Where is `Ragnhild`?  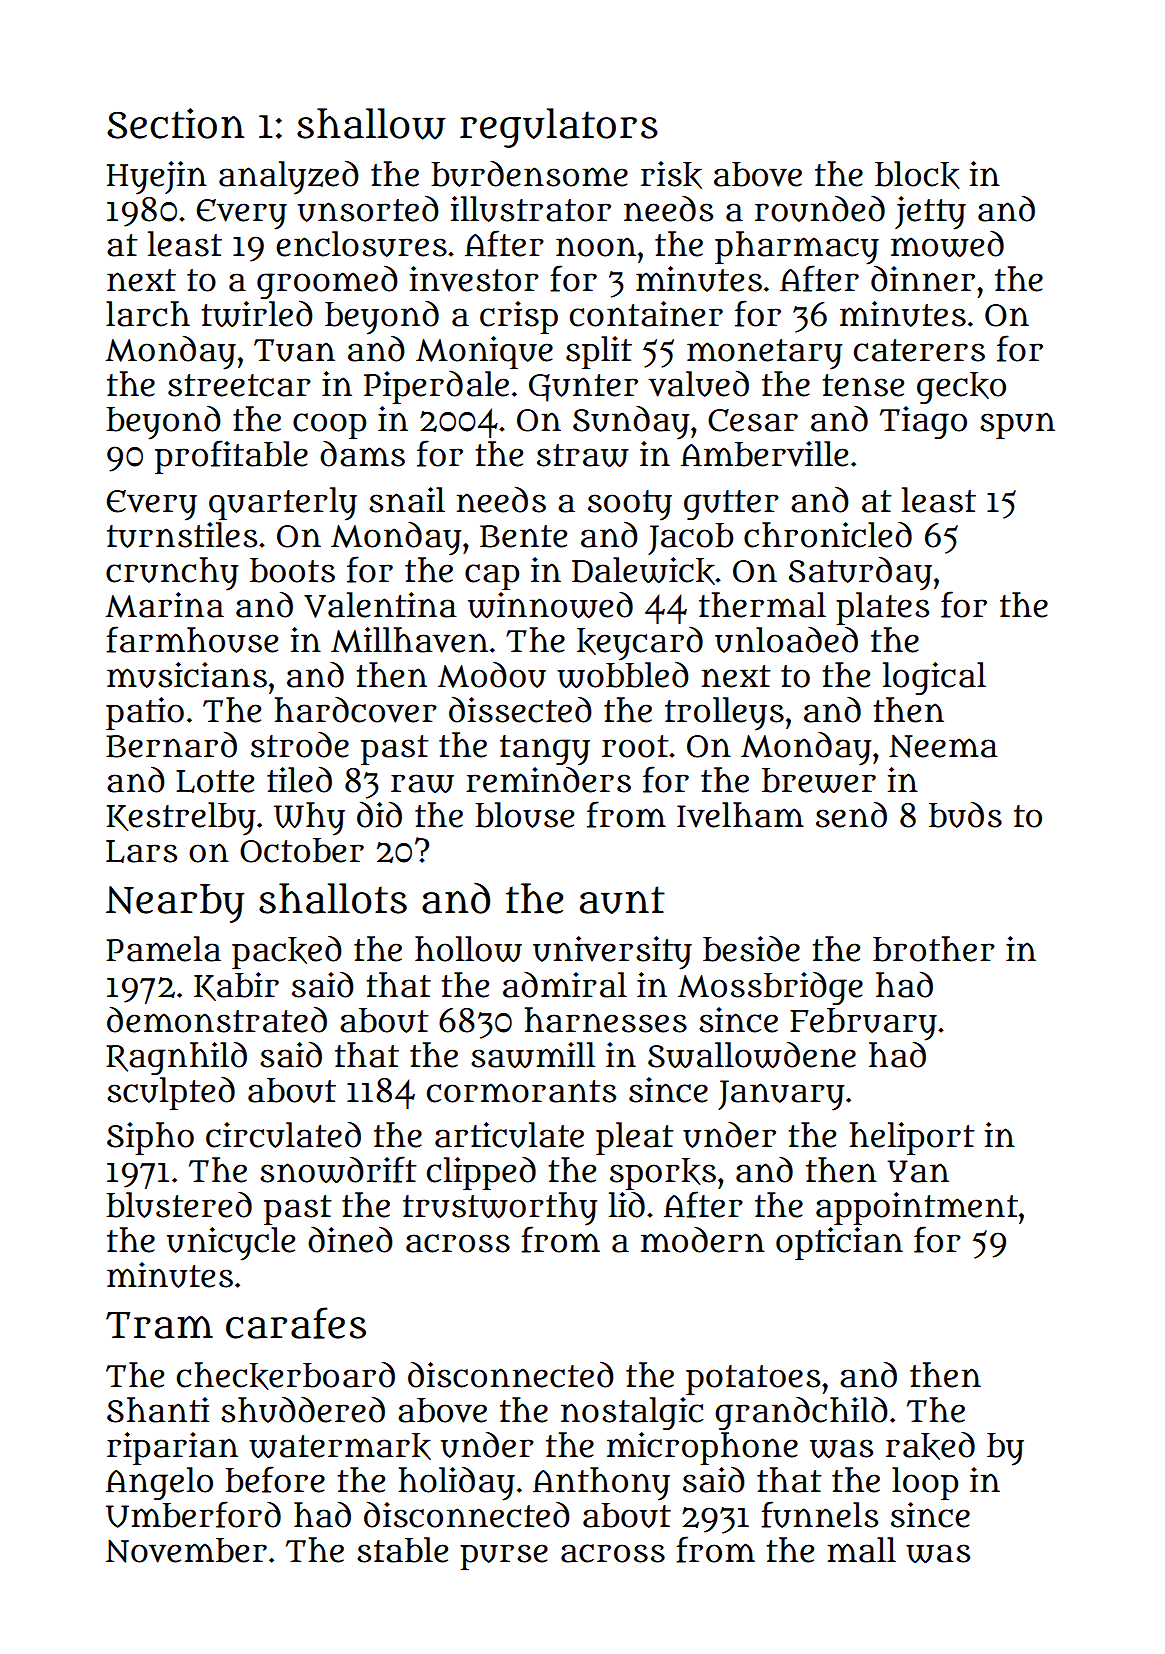
Ragnhild is located at coordinates (176, 1058).
